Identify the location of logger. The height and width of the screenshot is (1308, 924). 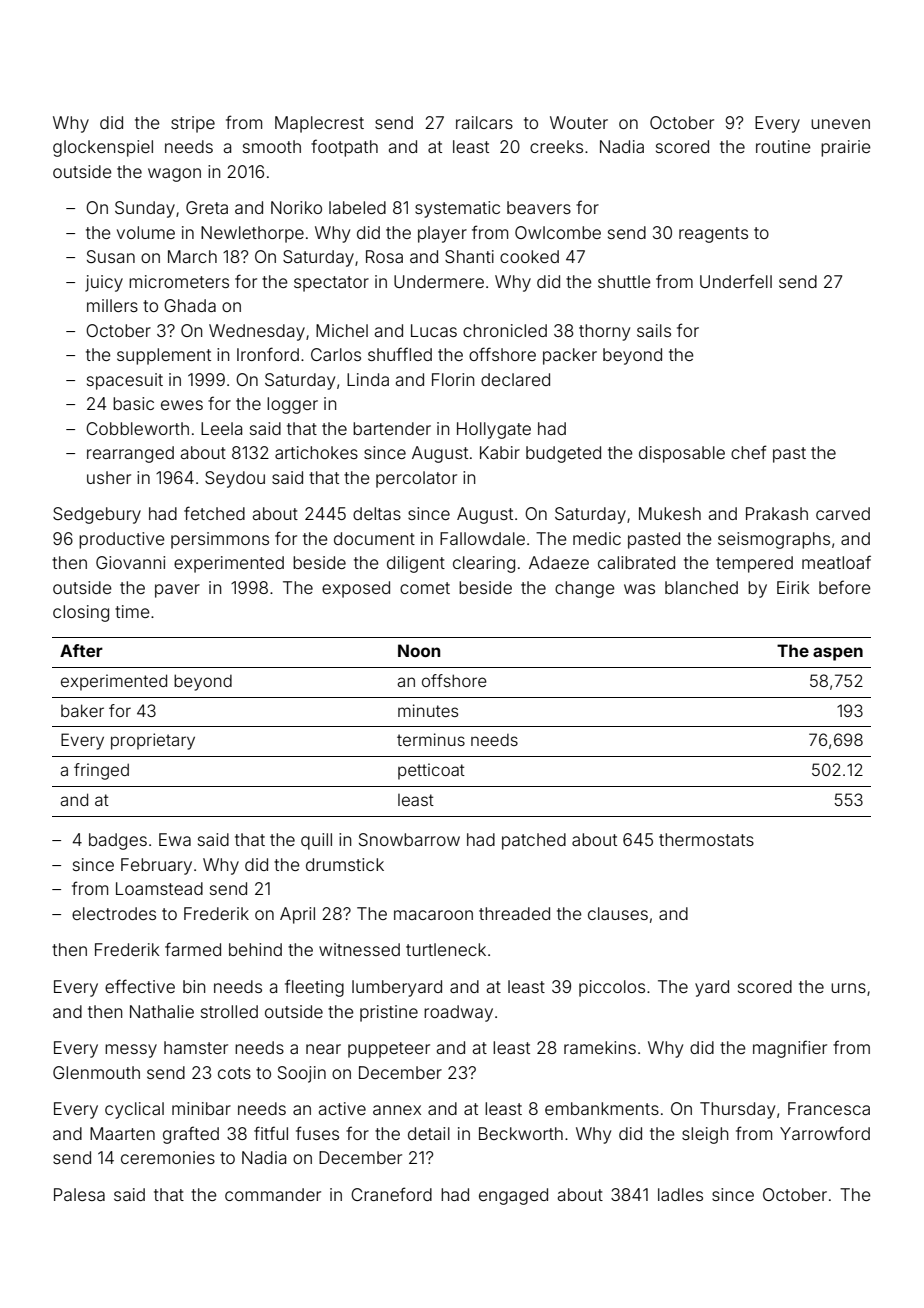
(292, 405).
